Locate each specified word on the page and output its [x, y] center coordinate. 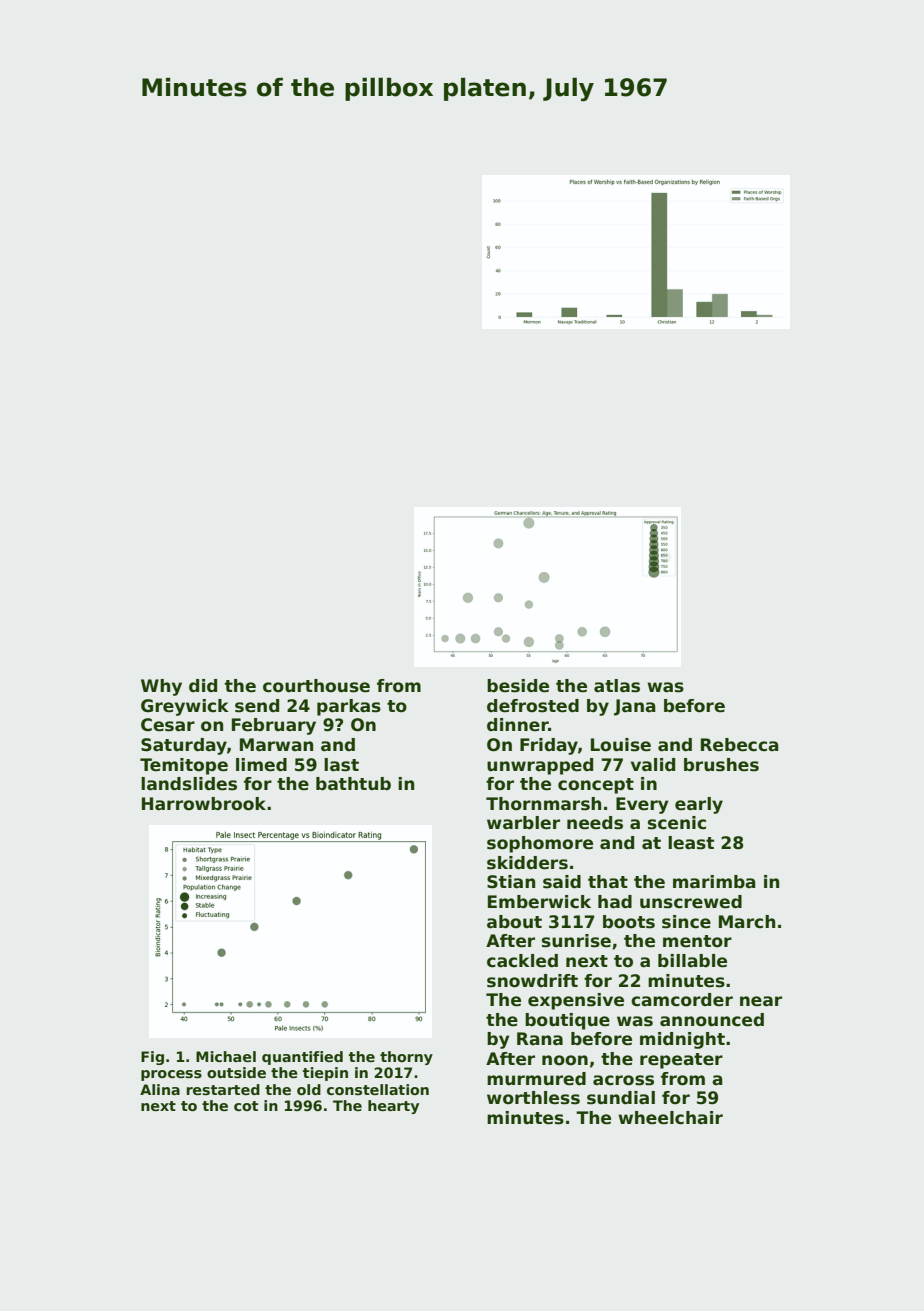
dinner [518, 725]
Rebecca [740, 745]
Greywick [185, 707]
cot [246, 1106]
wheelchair [670, 1118]
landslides [189, 784]
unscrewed [691, 902]
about [514, 922]
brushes [721, 765]
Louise [621, 745]
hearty [393, 1107]
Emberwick [539, 902]
